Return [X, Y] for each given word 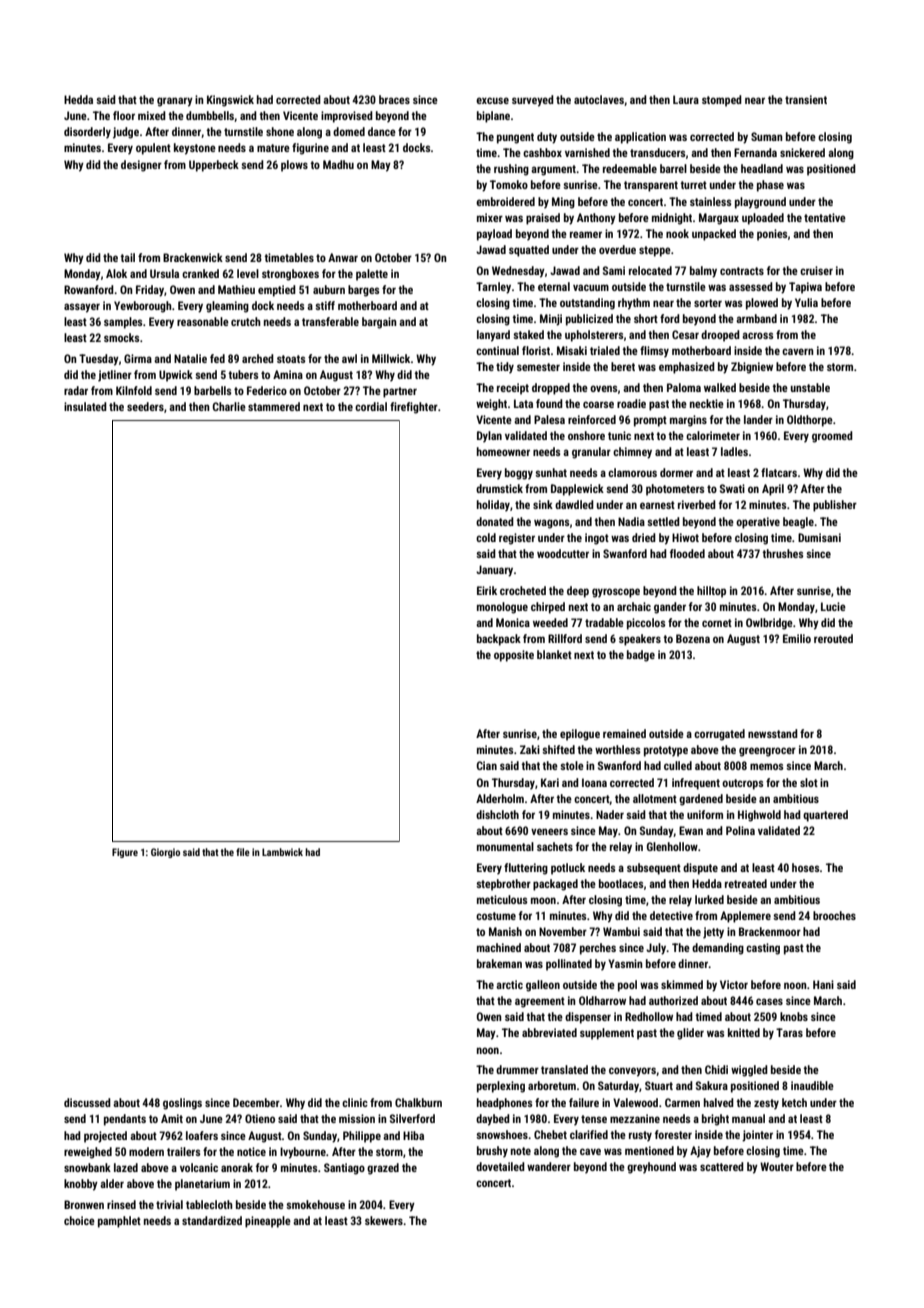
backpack [499, 640]
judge [126, 133]
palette [372, 275]
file [243, 852]
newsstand [773, 733]
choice [79, 1220]
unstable [810, 387]
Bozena [693, 638]
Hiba [413, 1135]
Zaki [530, 749]
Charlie [229, 406]
